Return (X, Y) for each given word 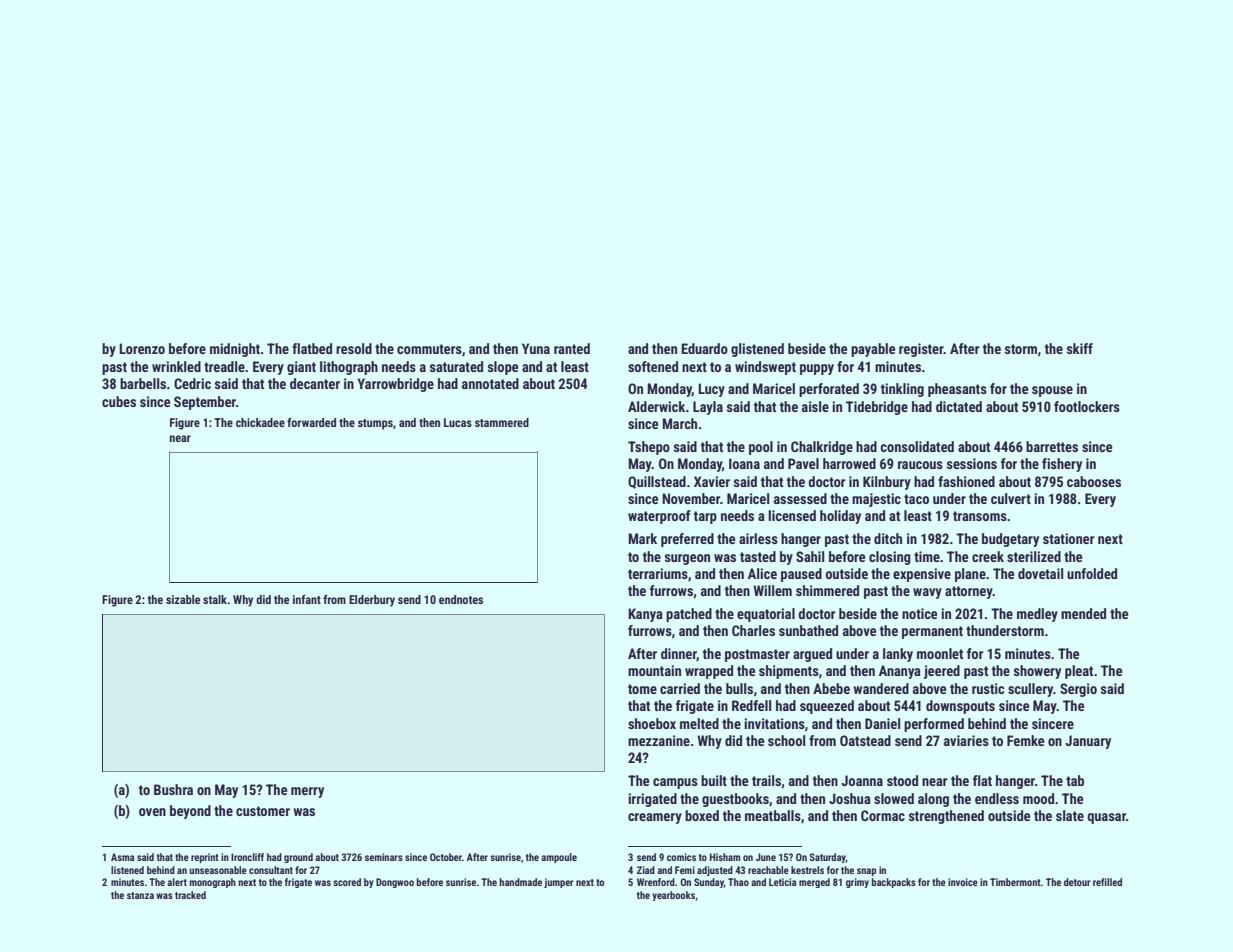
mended (1083, 613)
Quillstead (657, 482)
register (921, 350)
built (714, 780)
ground (298, 858)
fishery (1062, 465)
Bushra (173, 789)
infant (307, 599)
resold (354, 348)
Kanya (645, 615)
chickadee (260, 422)
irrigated (652, 800)
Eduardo (704, 348)
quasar (1106, 818)
